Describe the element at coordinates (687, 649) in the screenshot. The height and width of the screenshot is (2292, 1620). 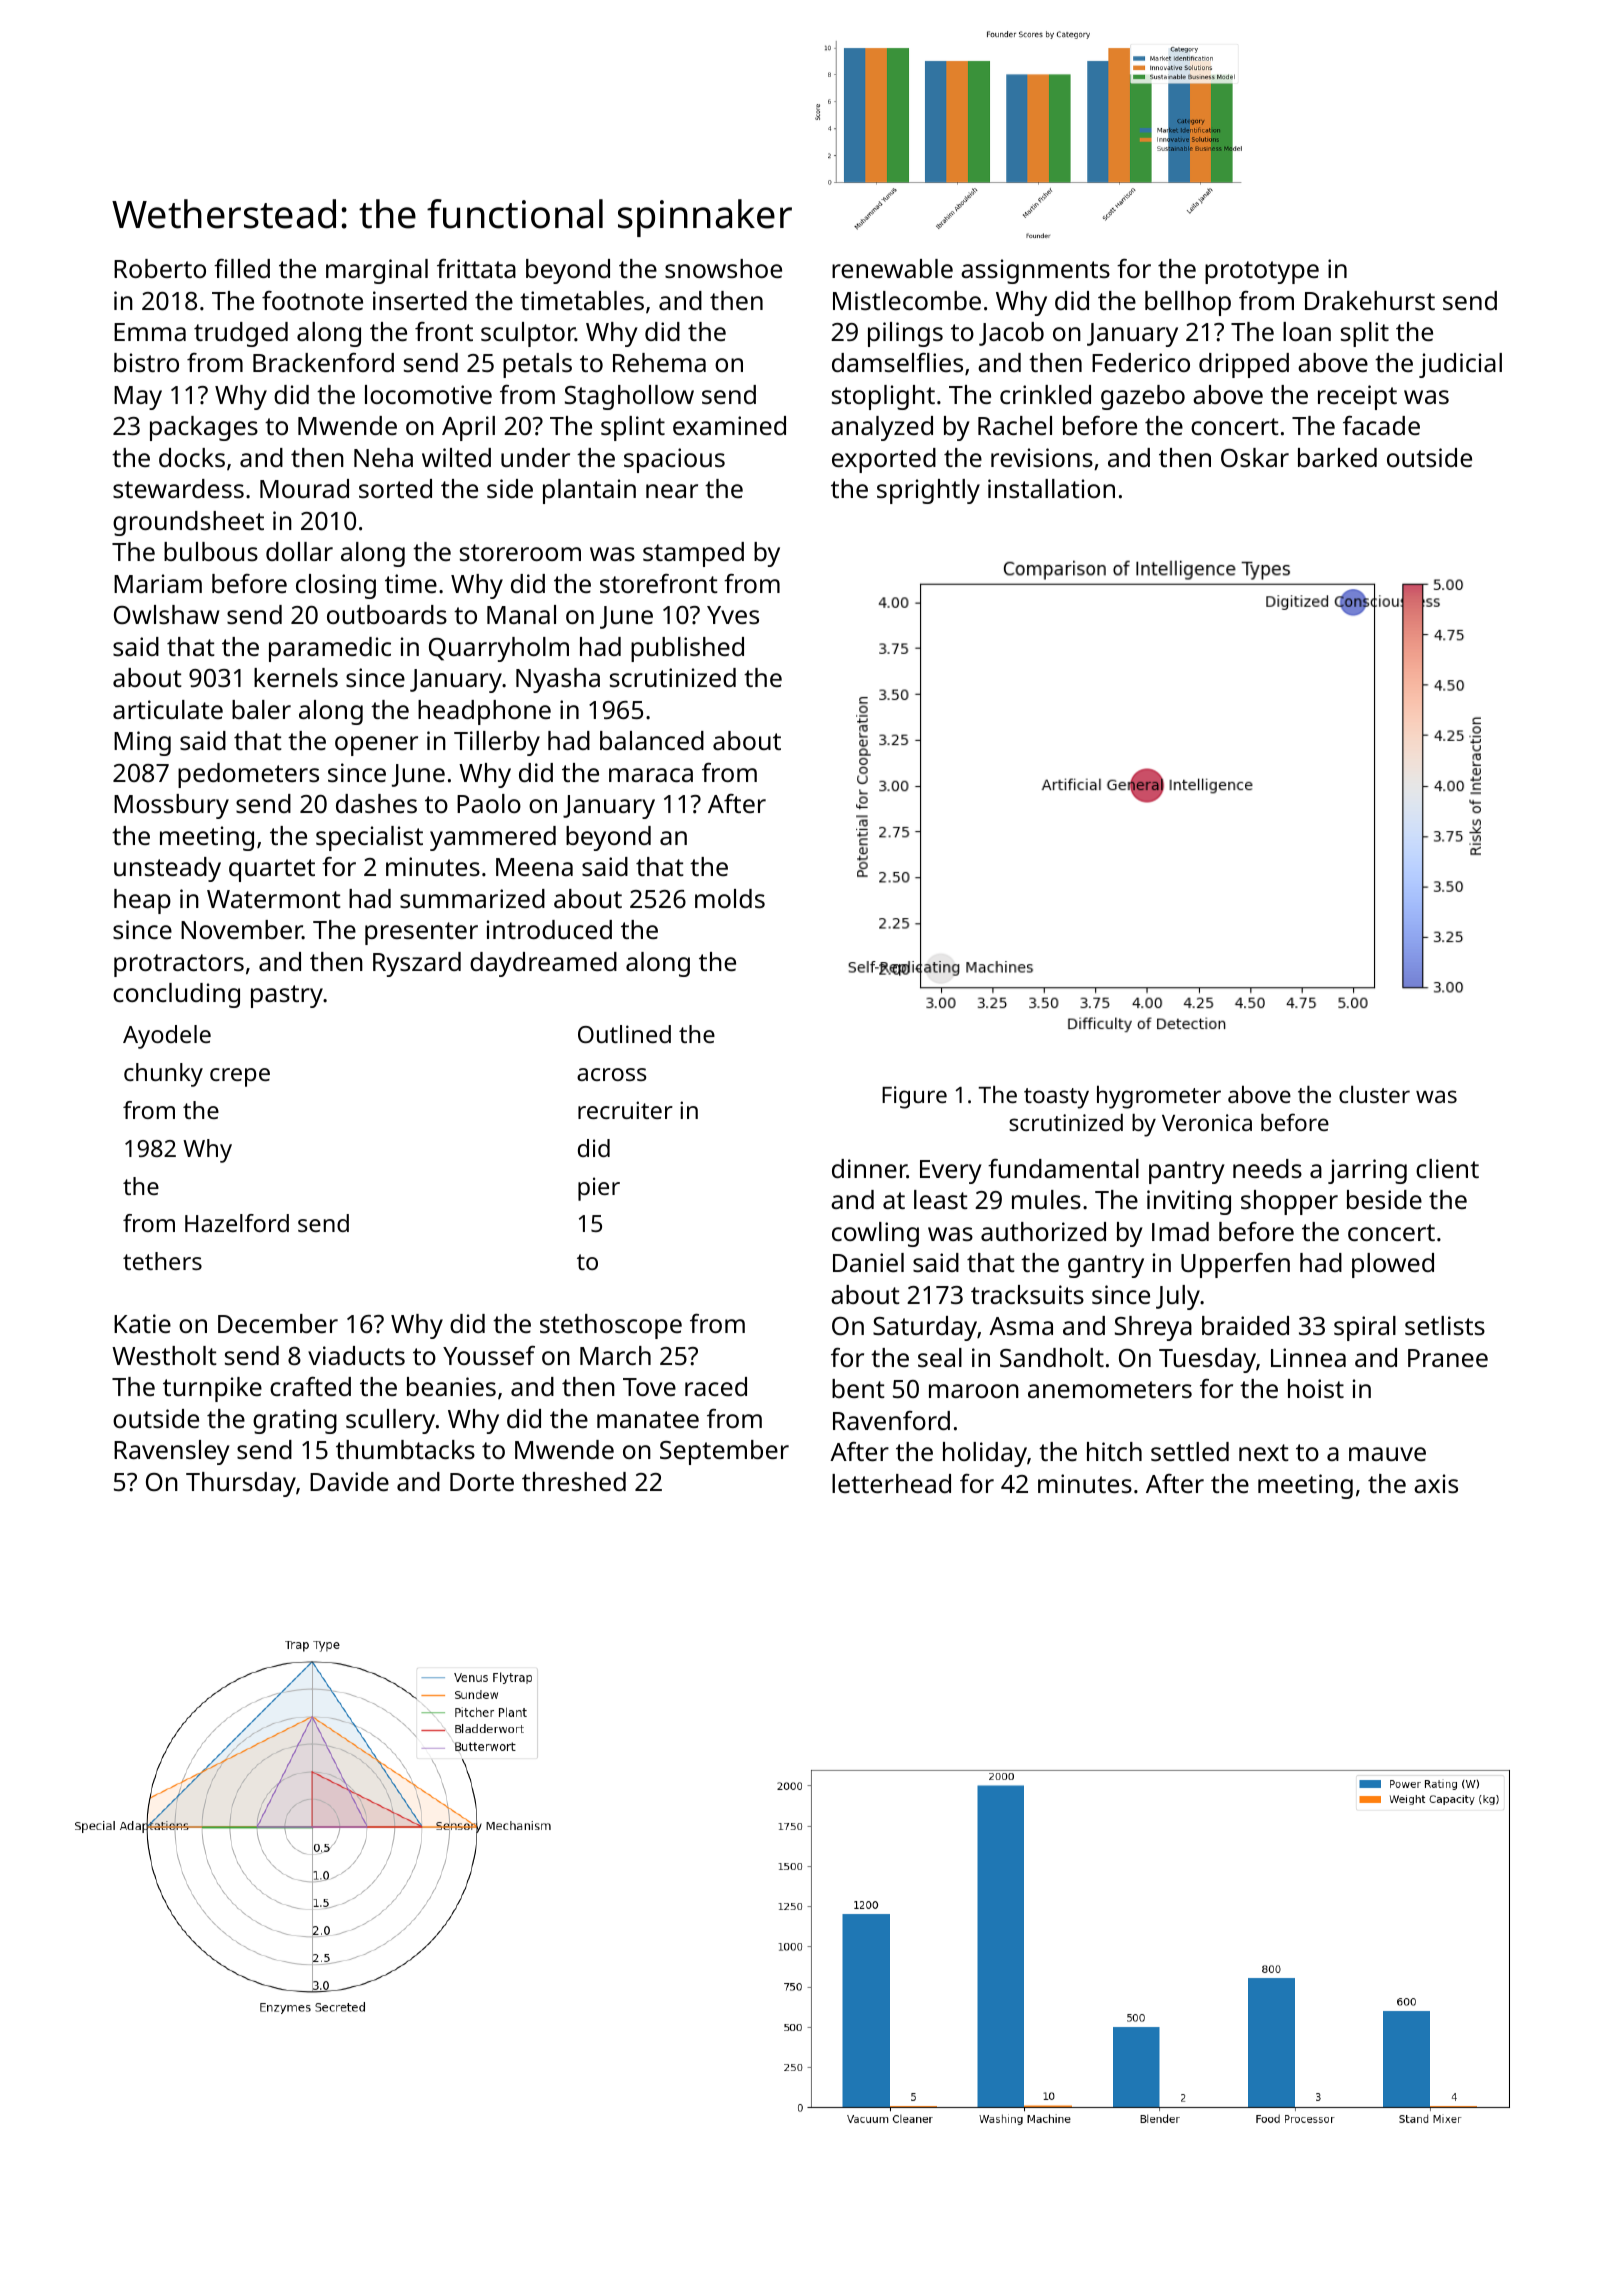
I see `published` at that location.
